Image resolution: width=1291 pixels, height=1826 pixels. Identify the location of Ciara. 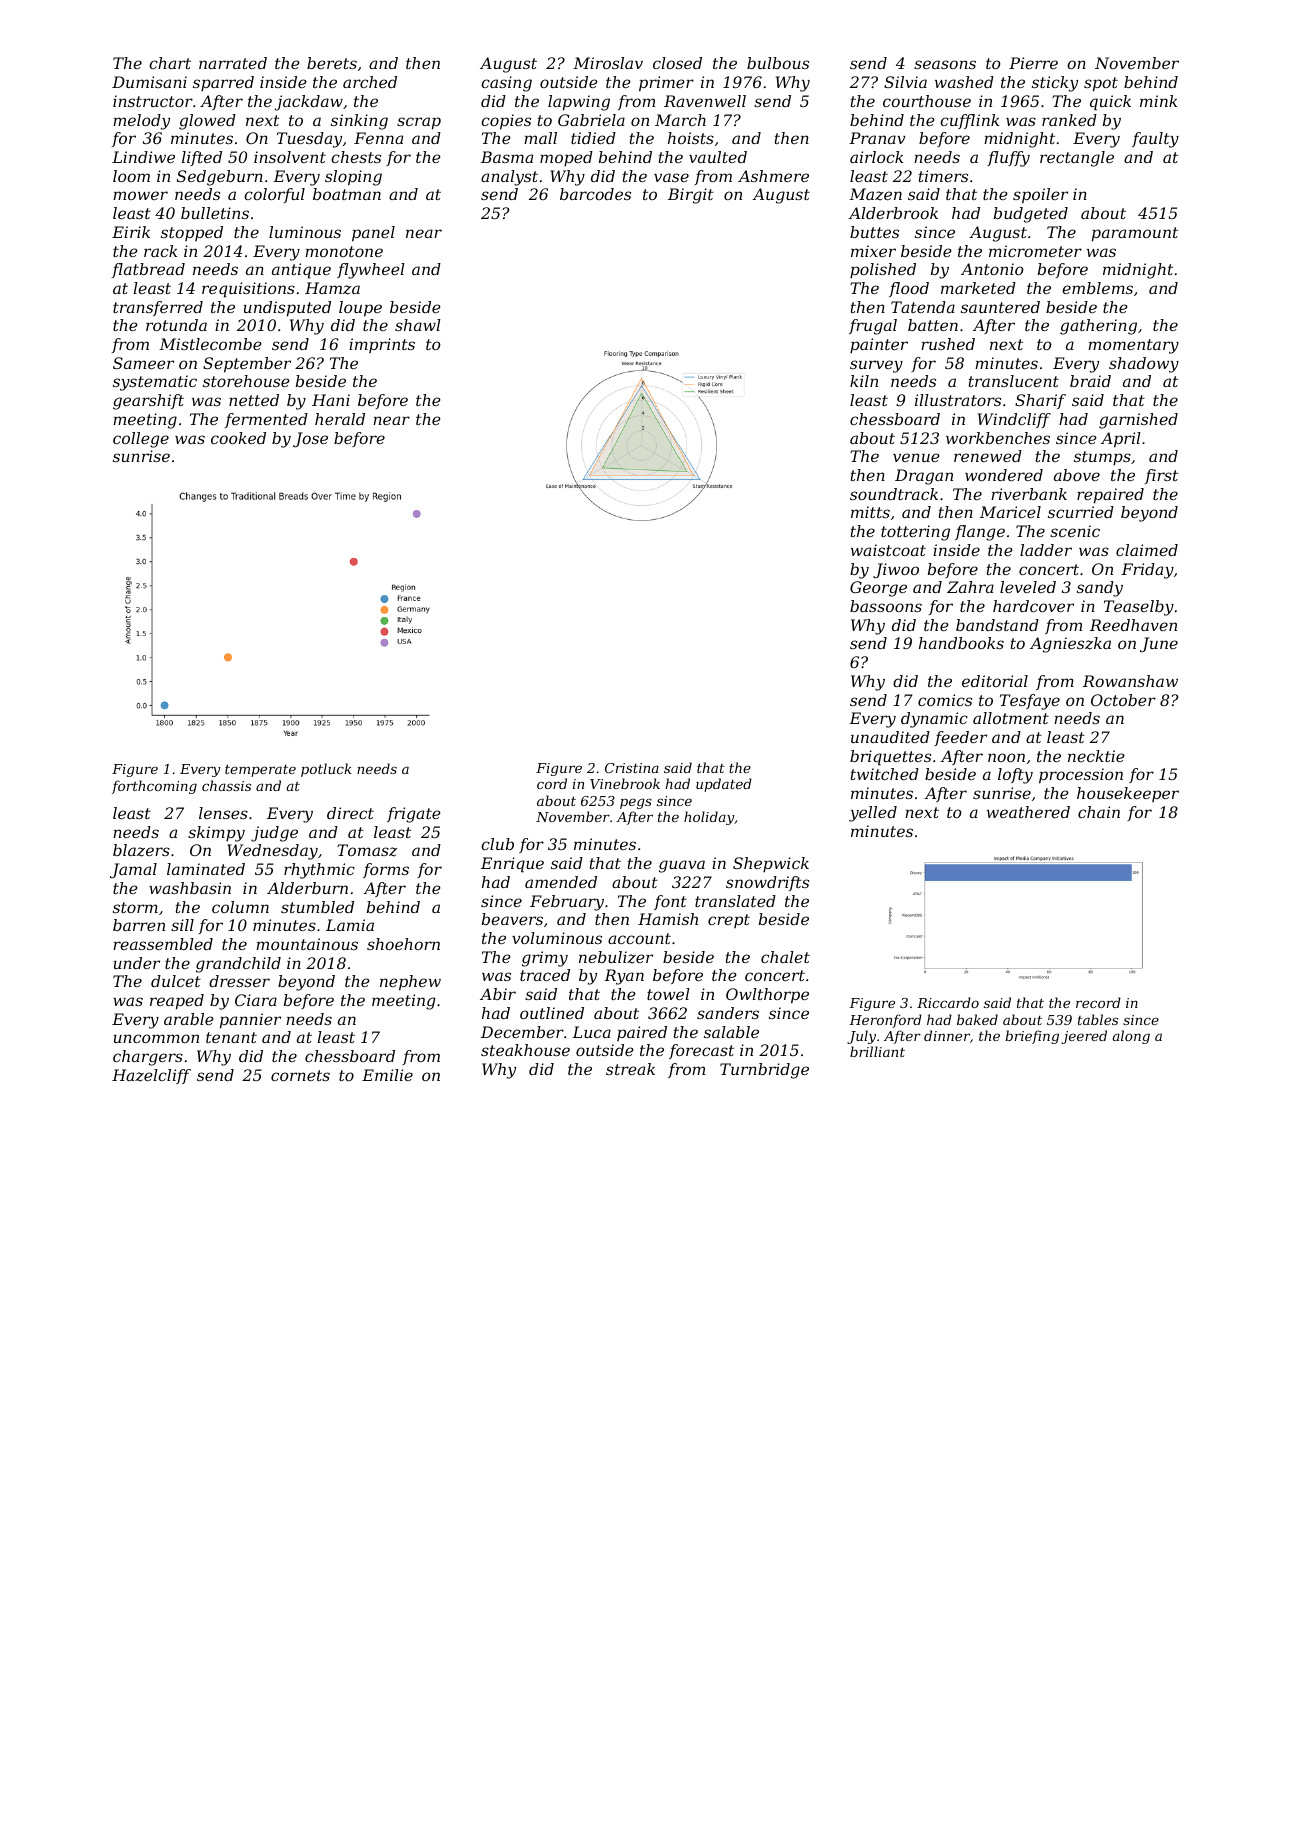
(256, 1000).
